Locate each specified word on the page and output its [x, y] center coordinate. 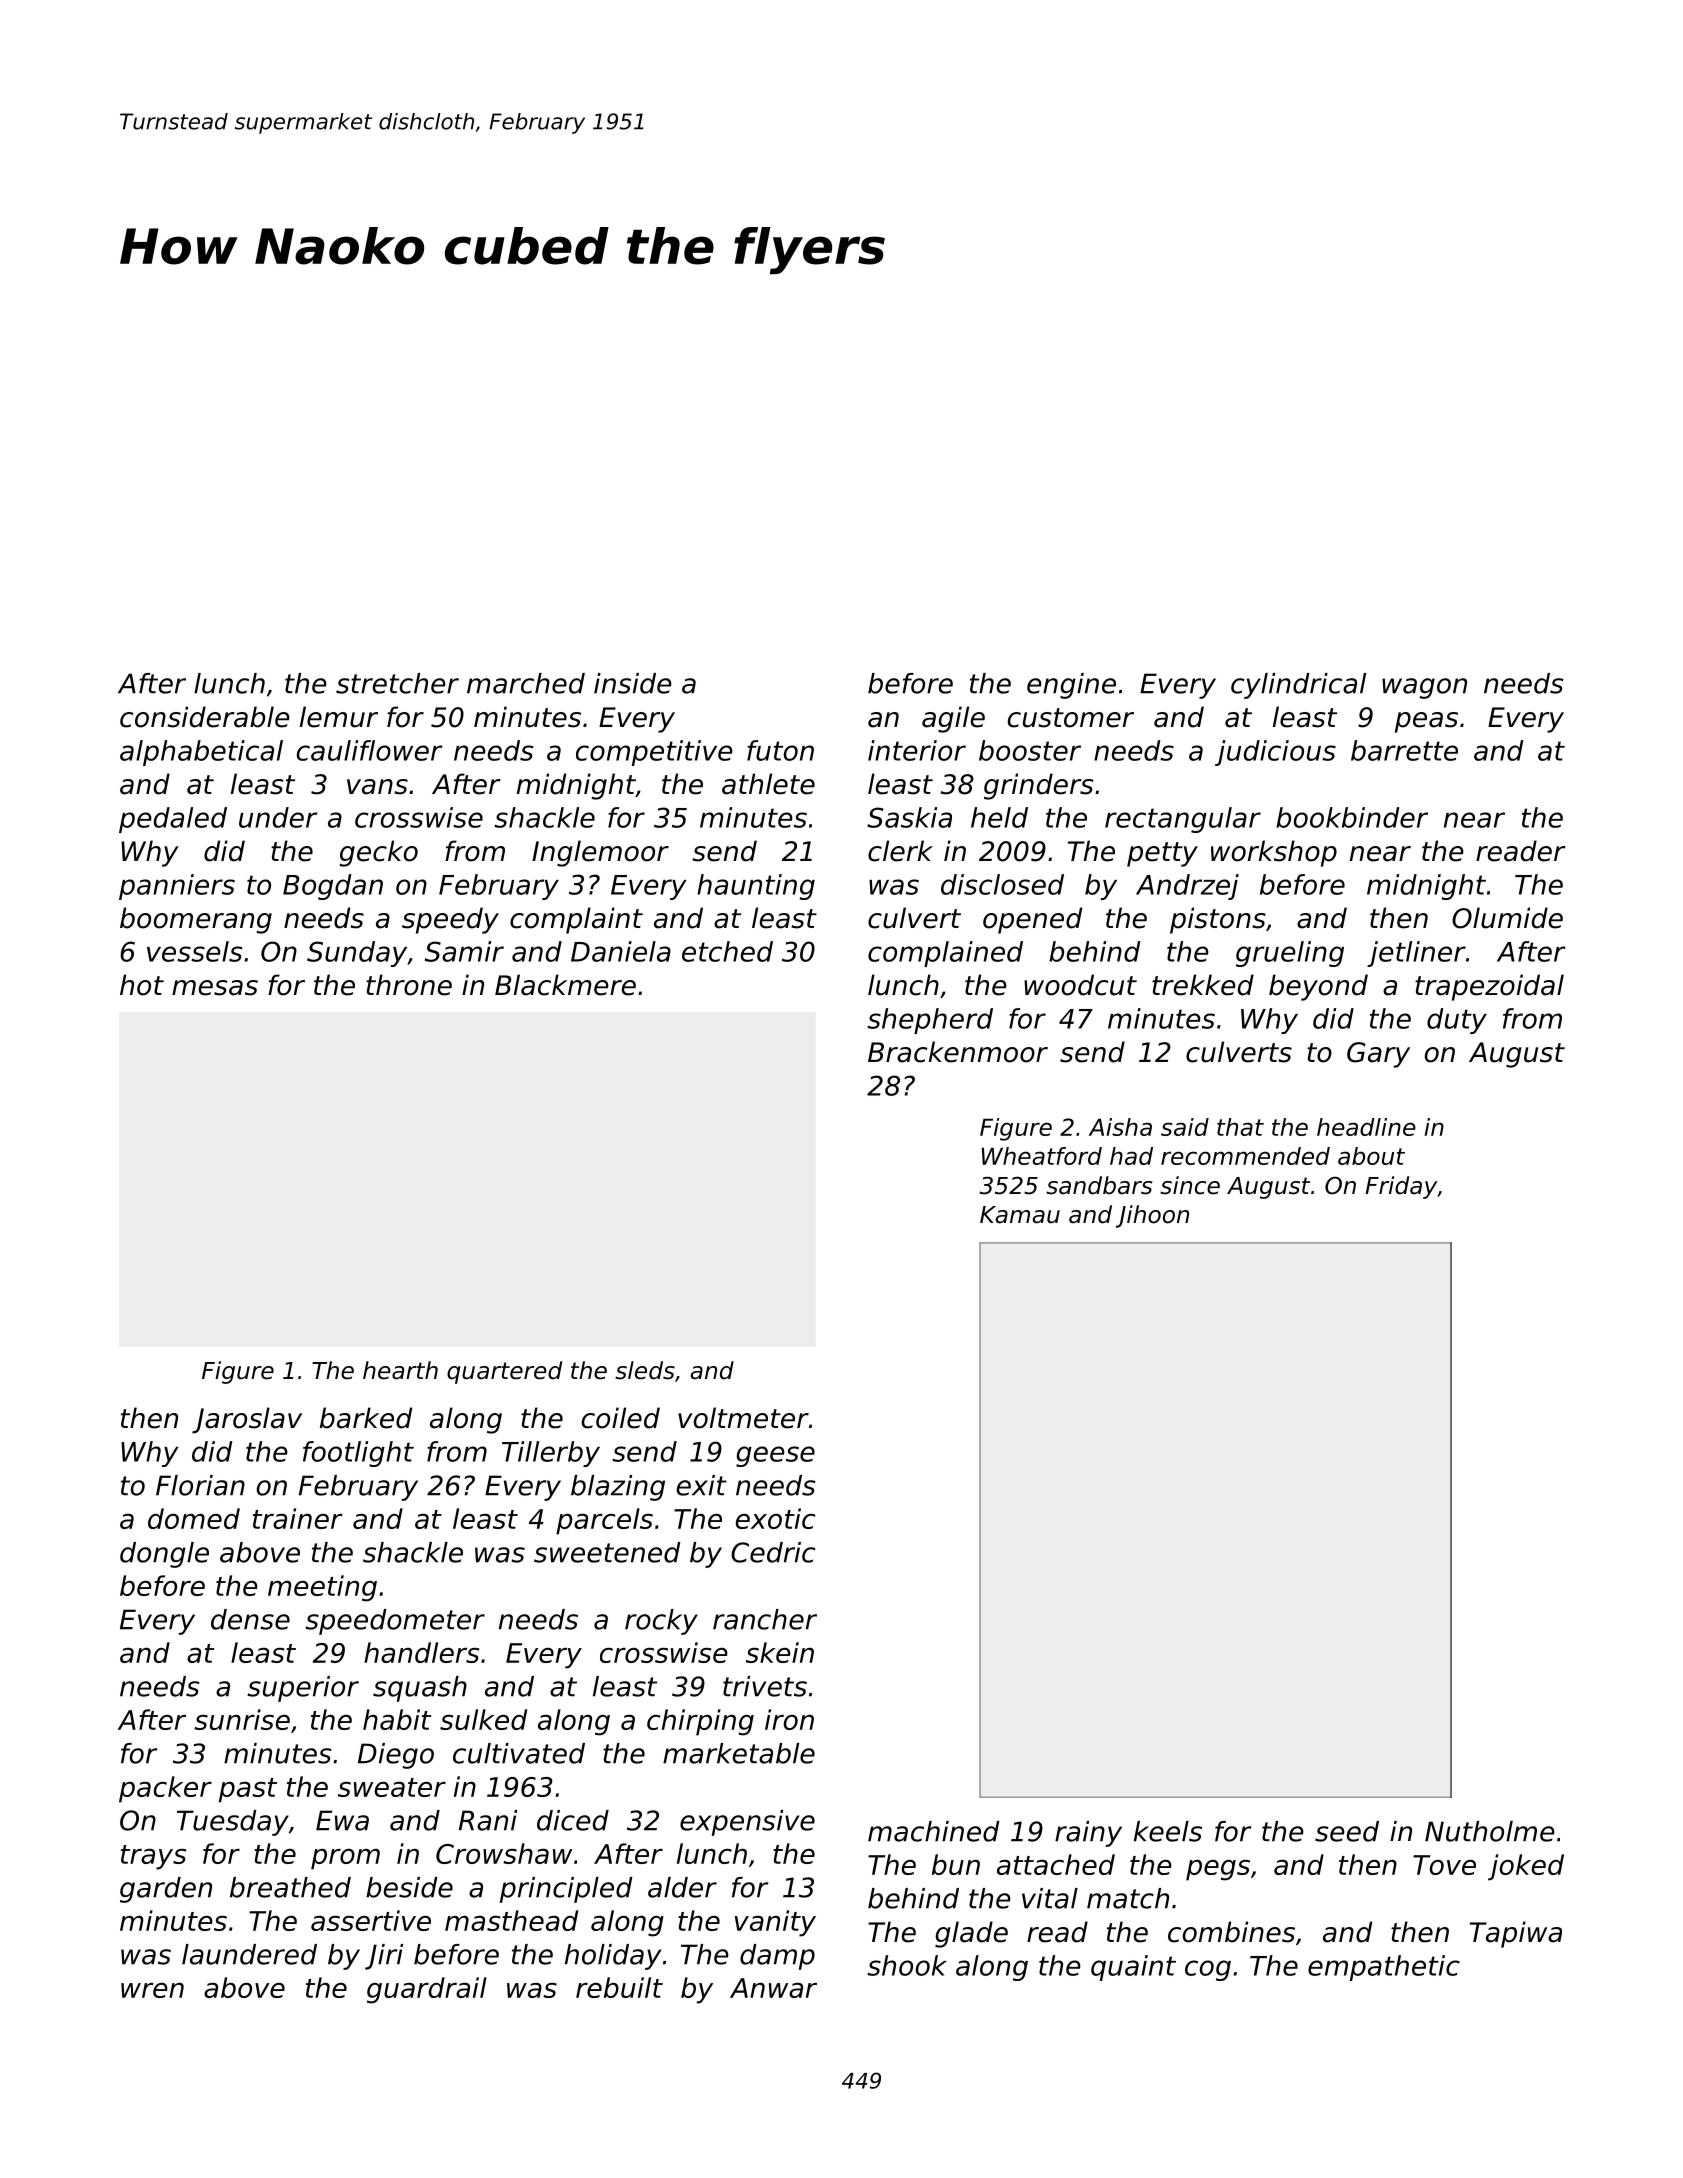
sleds [645, 1370]
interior [917, 750]
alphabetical [201, 753]
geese [775, 1456]
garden [166, 1890]
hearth [400, 1370]
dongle [164, 1555]
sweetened [607, 1552]
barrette [1404, 750]
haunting [756, 887]
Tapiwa [1516, 1934]
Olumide [1507, 918]
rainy [1088, 1834]
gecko [378, 853]
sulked [483, 1719]
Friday [1401, 1187]
